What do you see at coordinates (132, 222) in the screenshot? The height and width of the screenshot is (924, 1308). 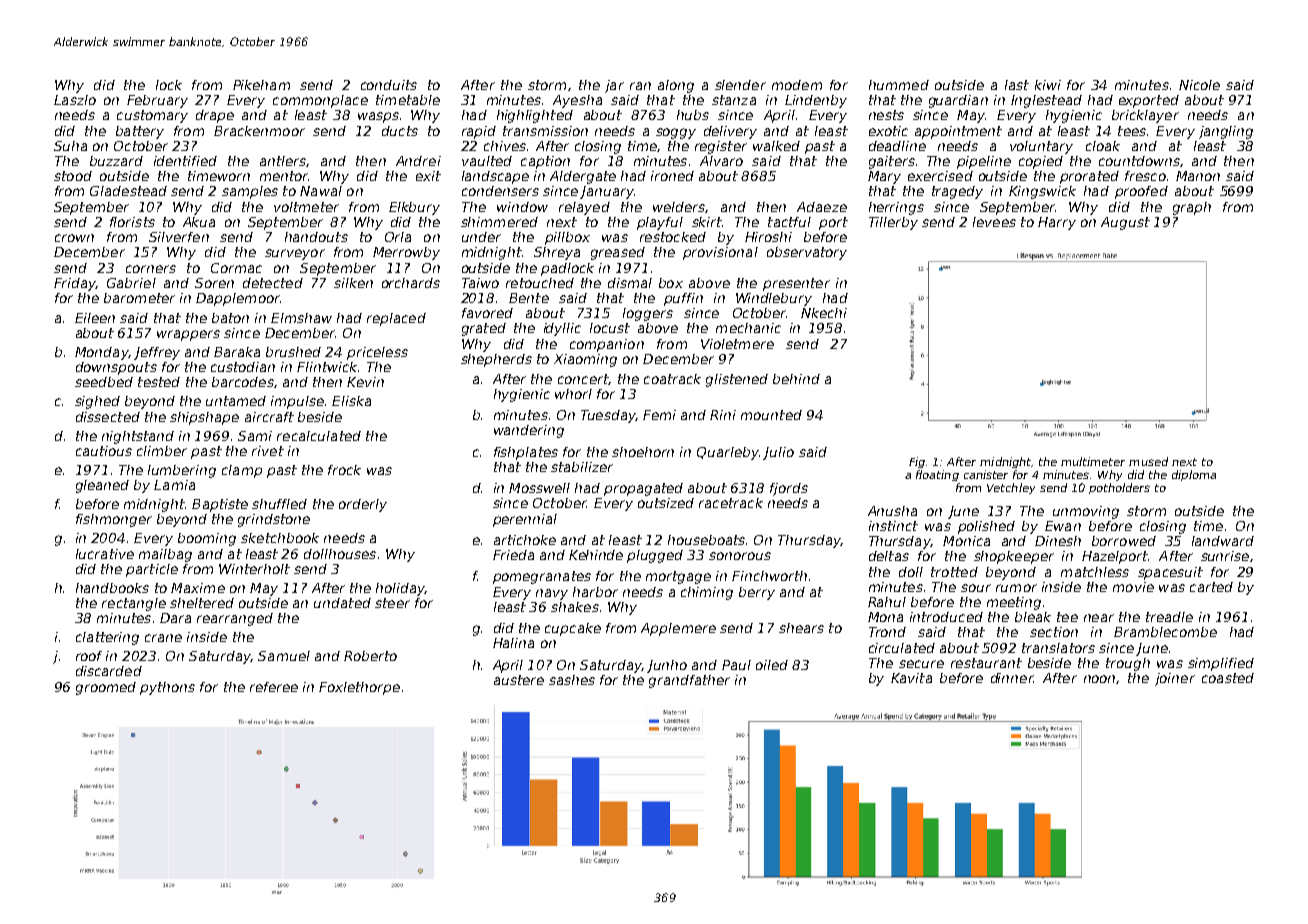 I see `florists` at bounding box center [132, 222].
